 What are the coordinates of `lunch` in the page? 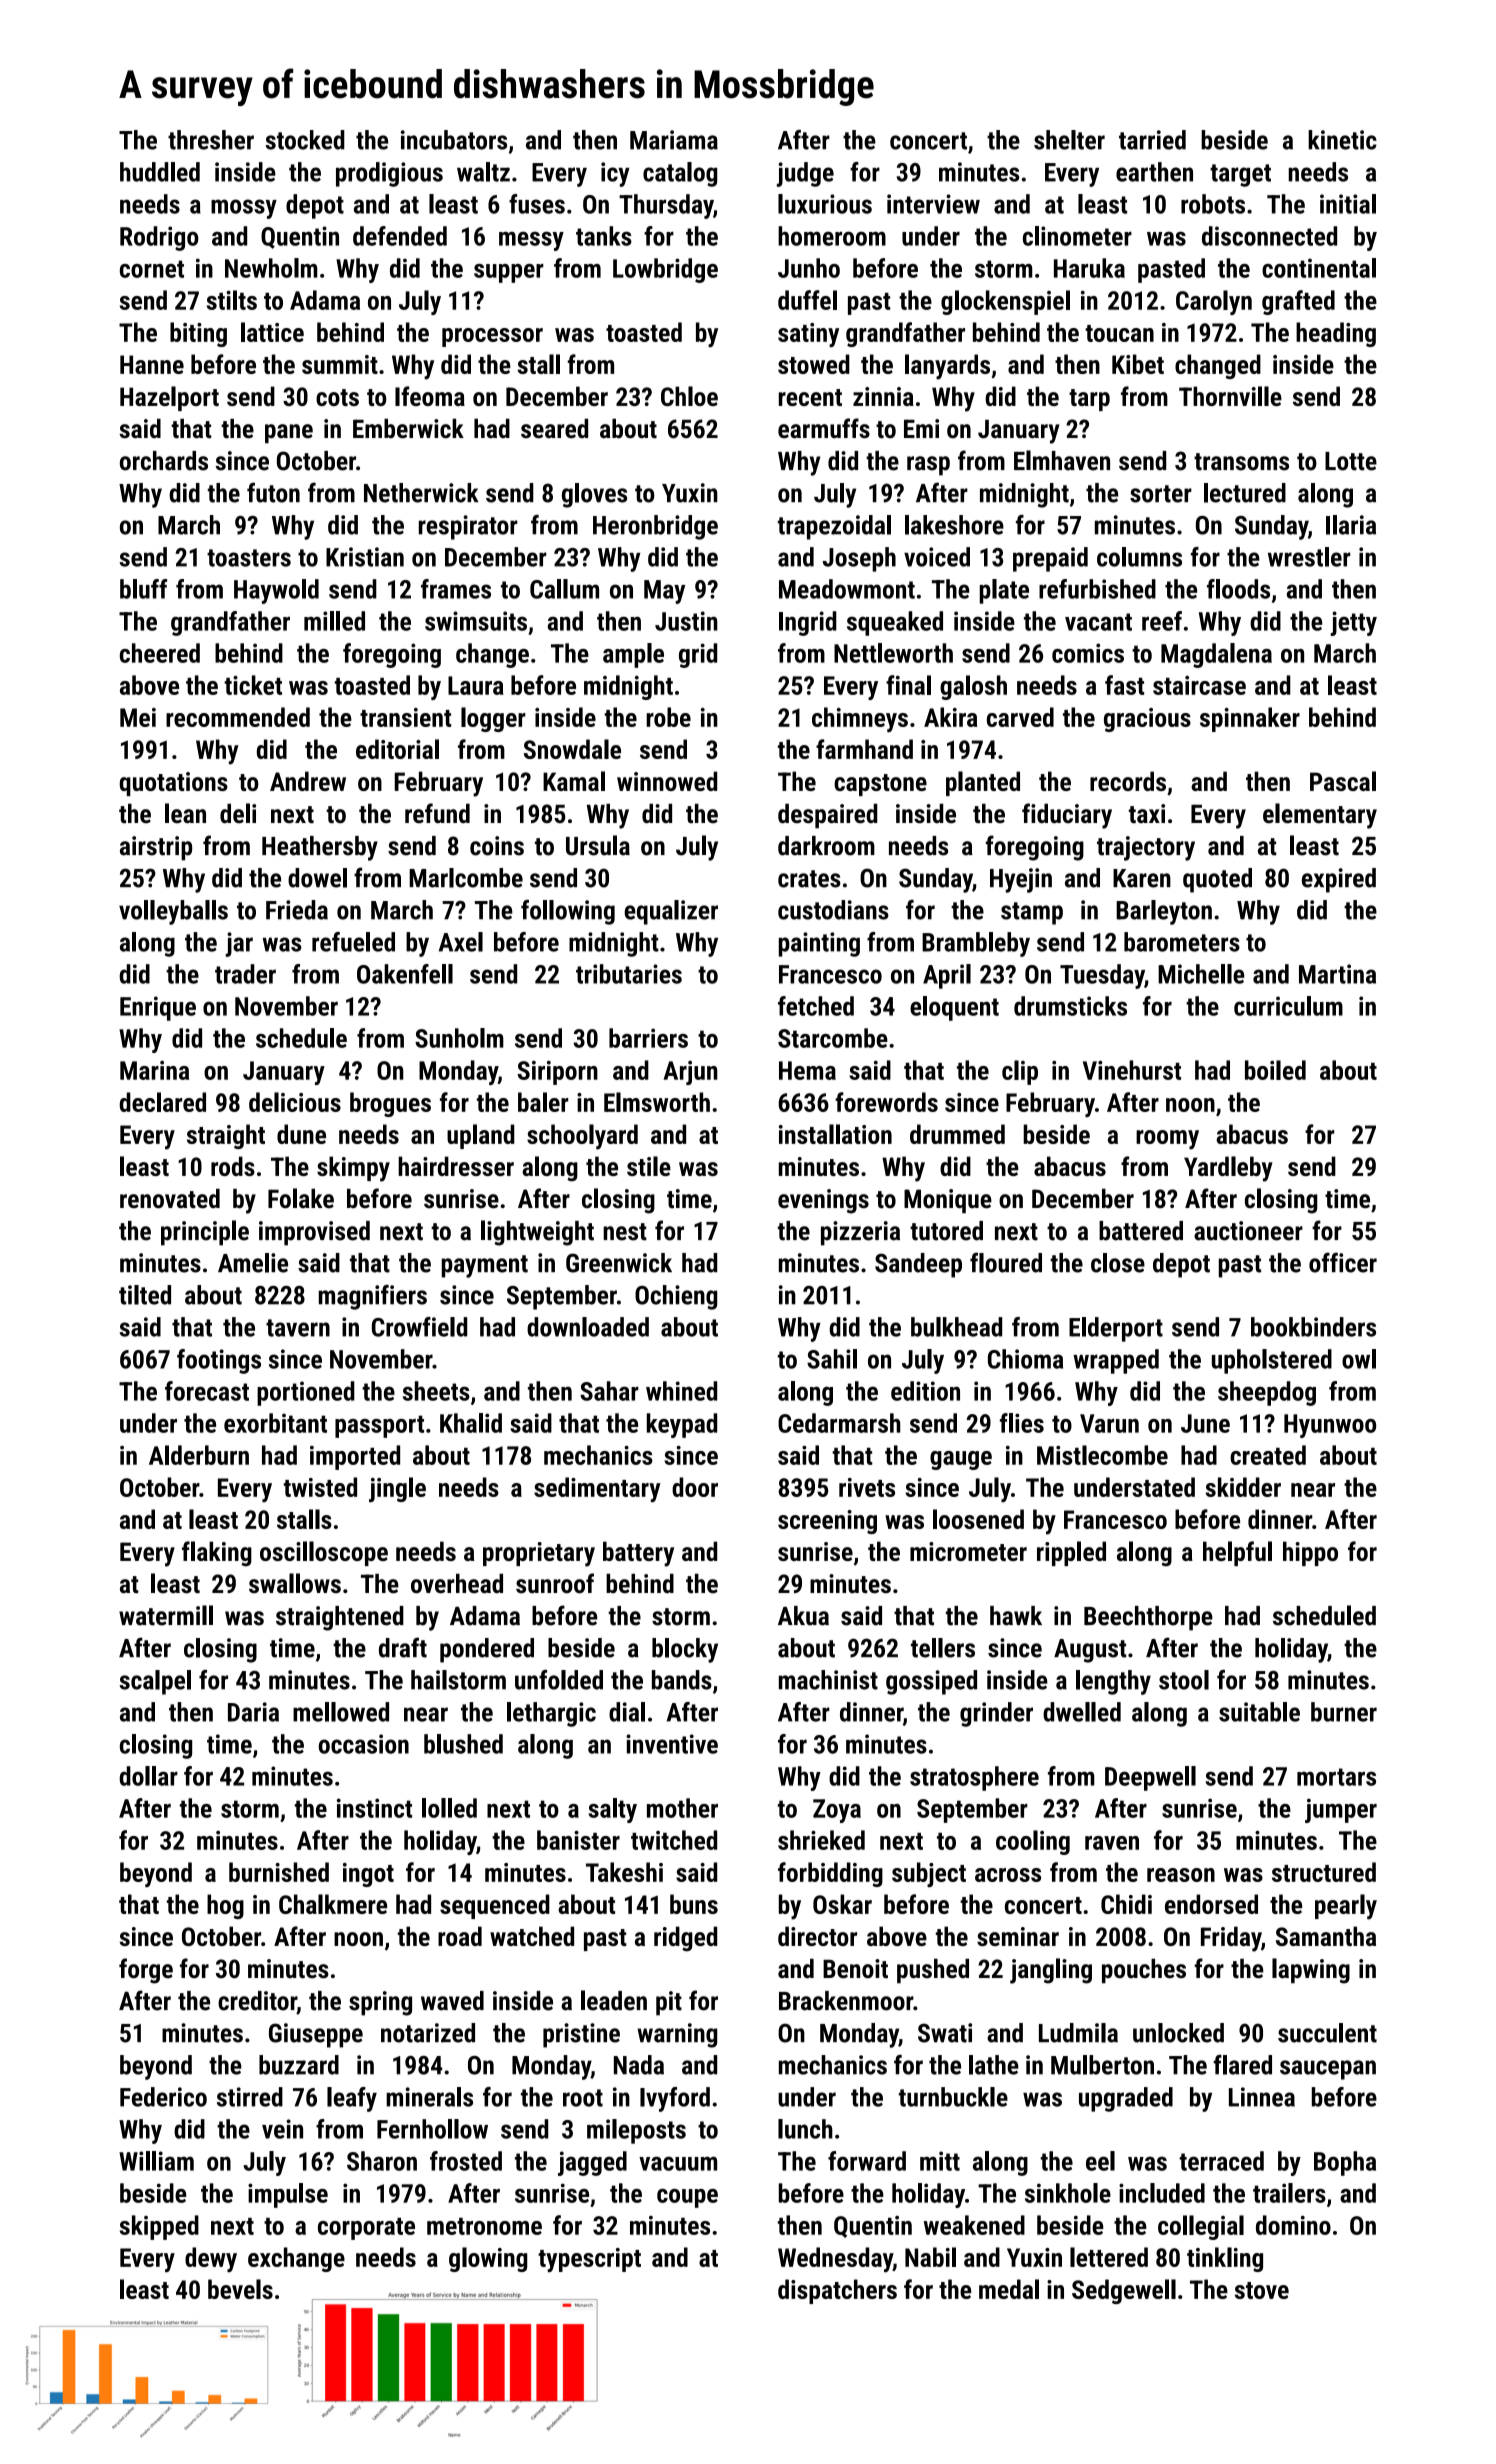 It's located at (805, 2129).
